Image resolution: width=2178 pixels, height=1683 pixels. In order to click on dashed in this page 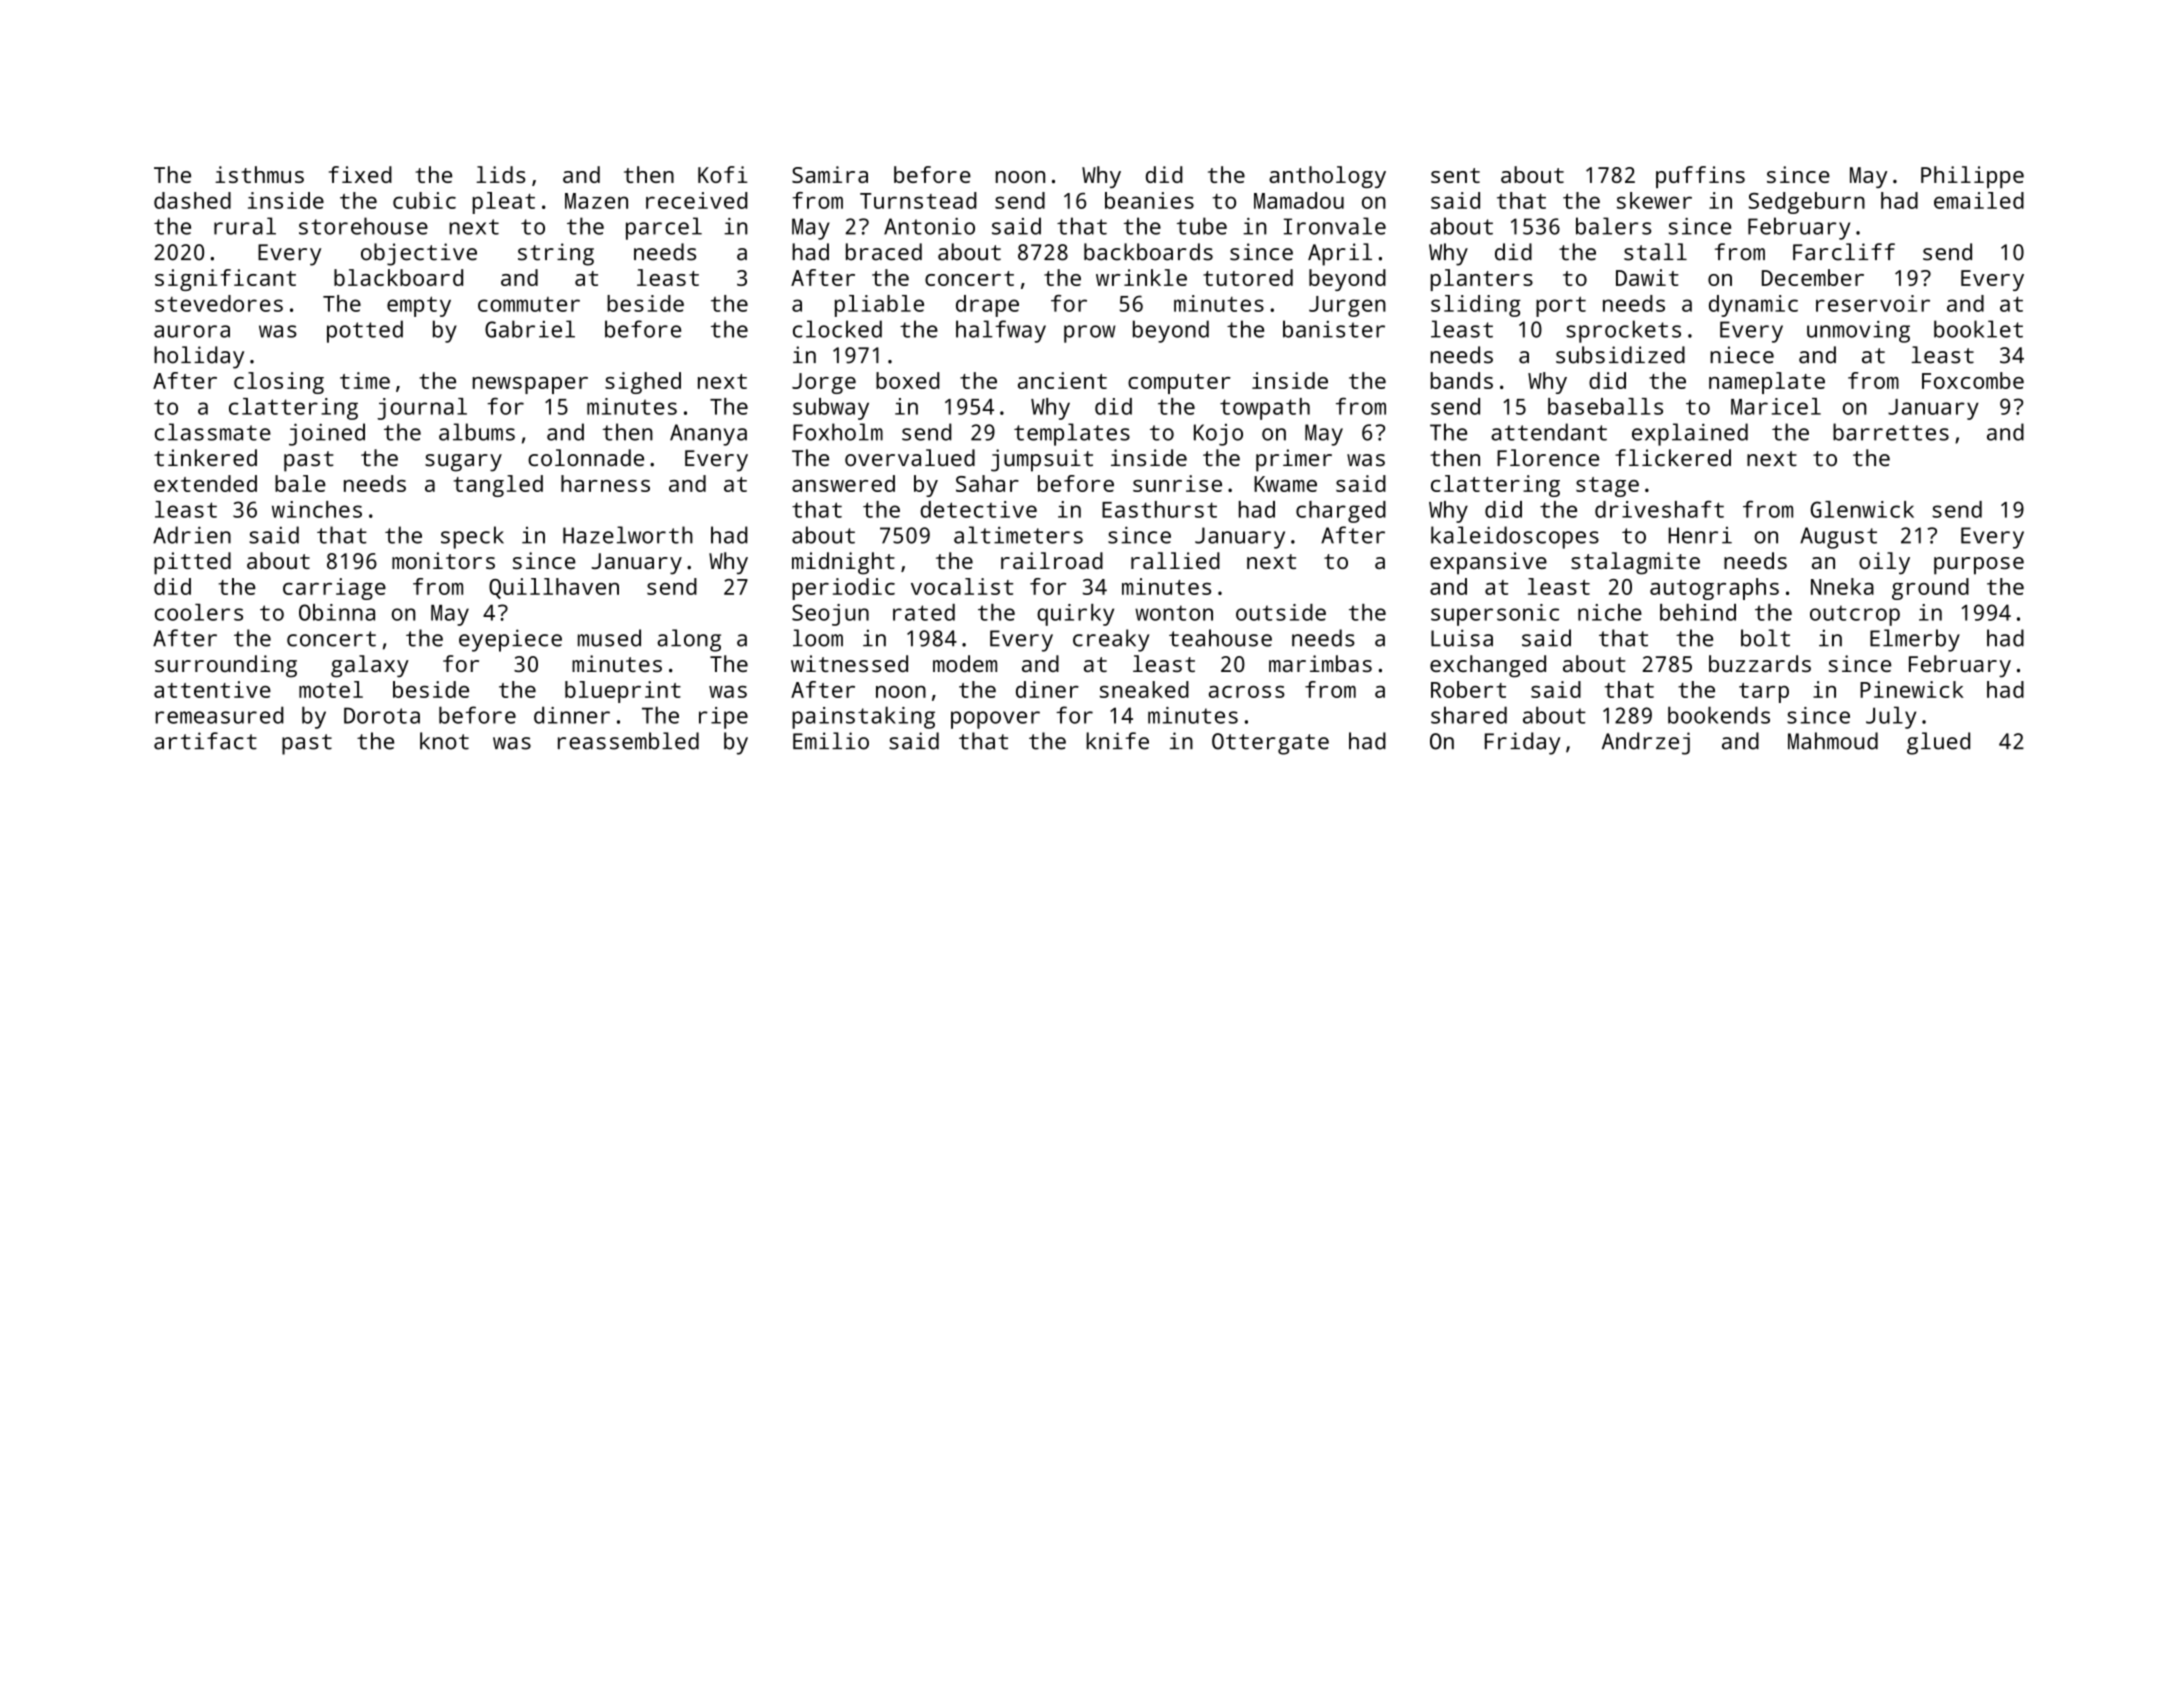, I will do `click(192, 200)`.
